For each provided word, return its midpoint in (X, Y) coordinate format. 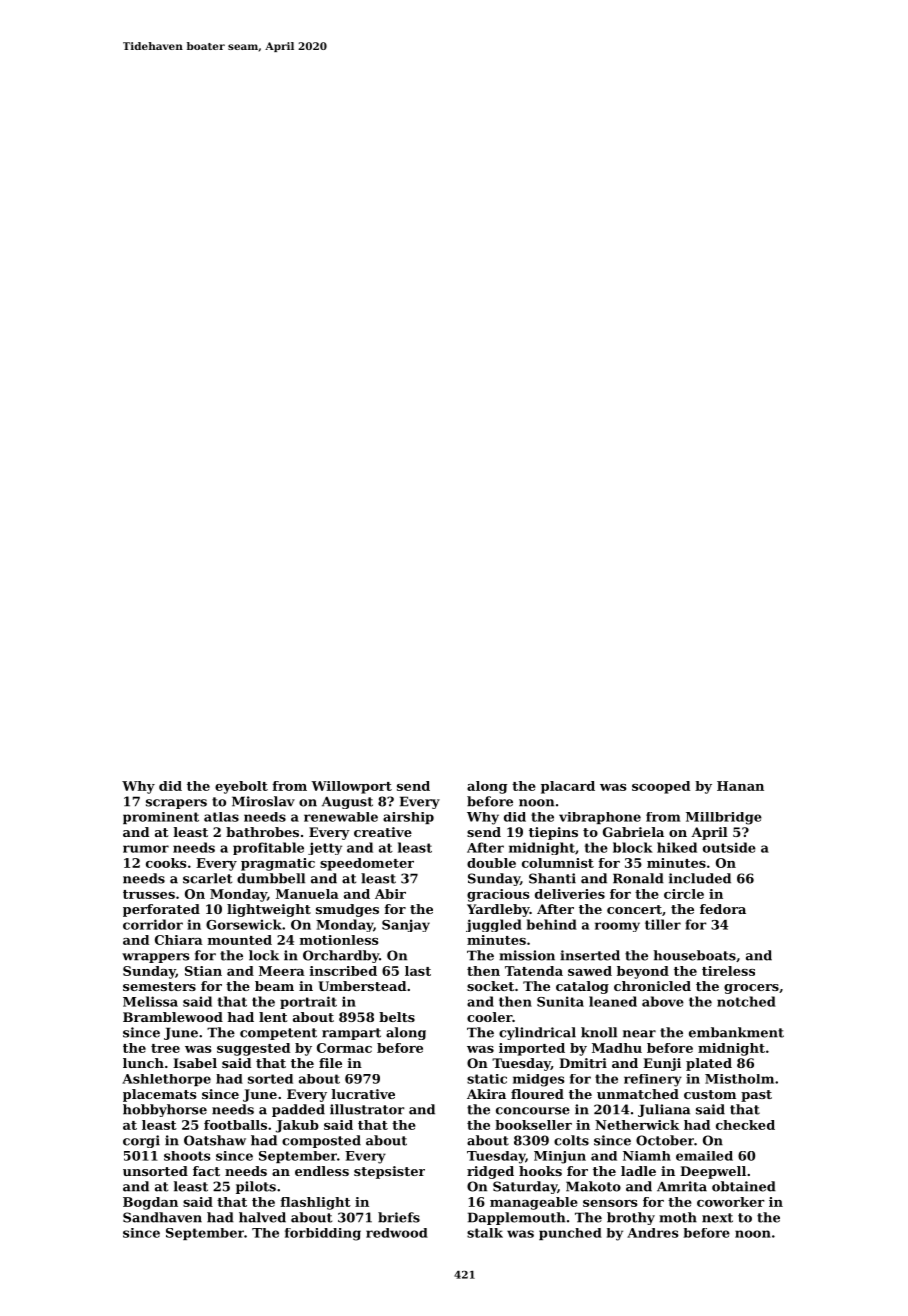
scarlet (207, 878)
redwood (397, 1233)
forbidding (323, 1234)
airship (408, 818)
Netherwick (637, 1125)
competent (278, 1034)
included (700, 878)
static (487, 1079)
